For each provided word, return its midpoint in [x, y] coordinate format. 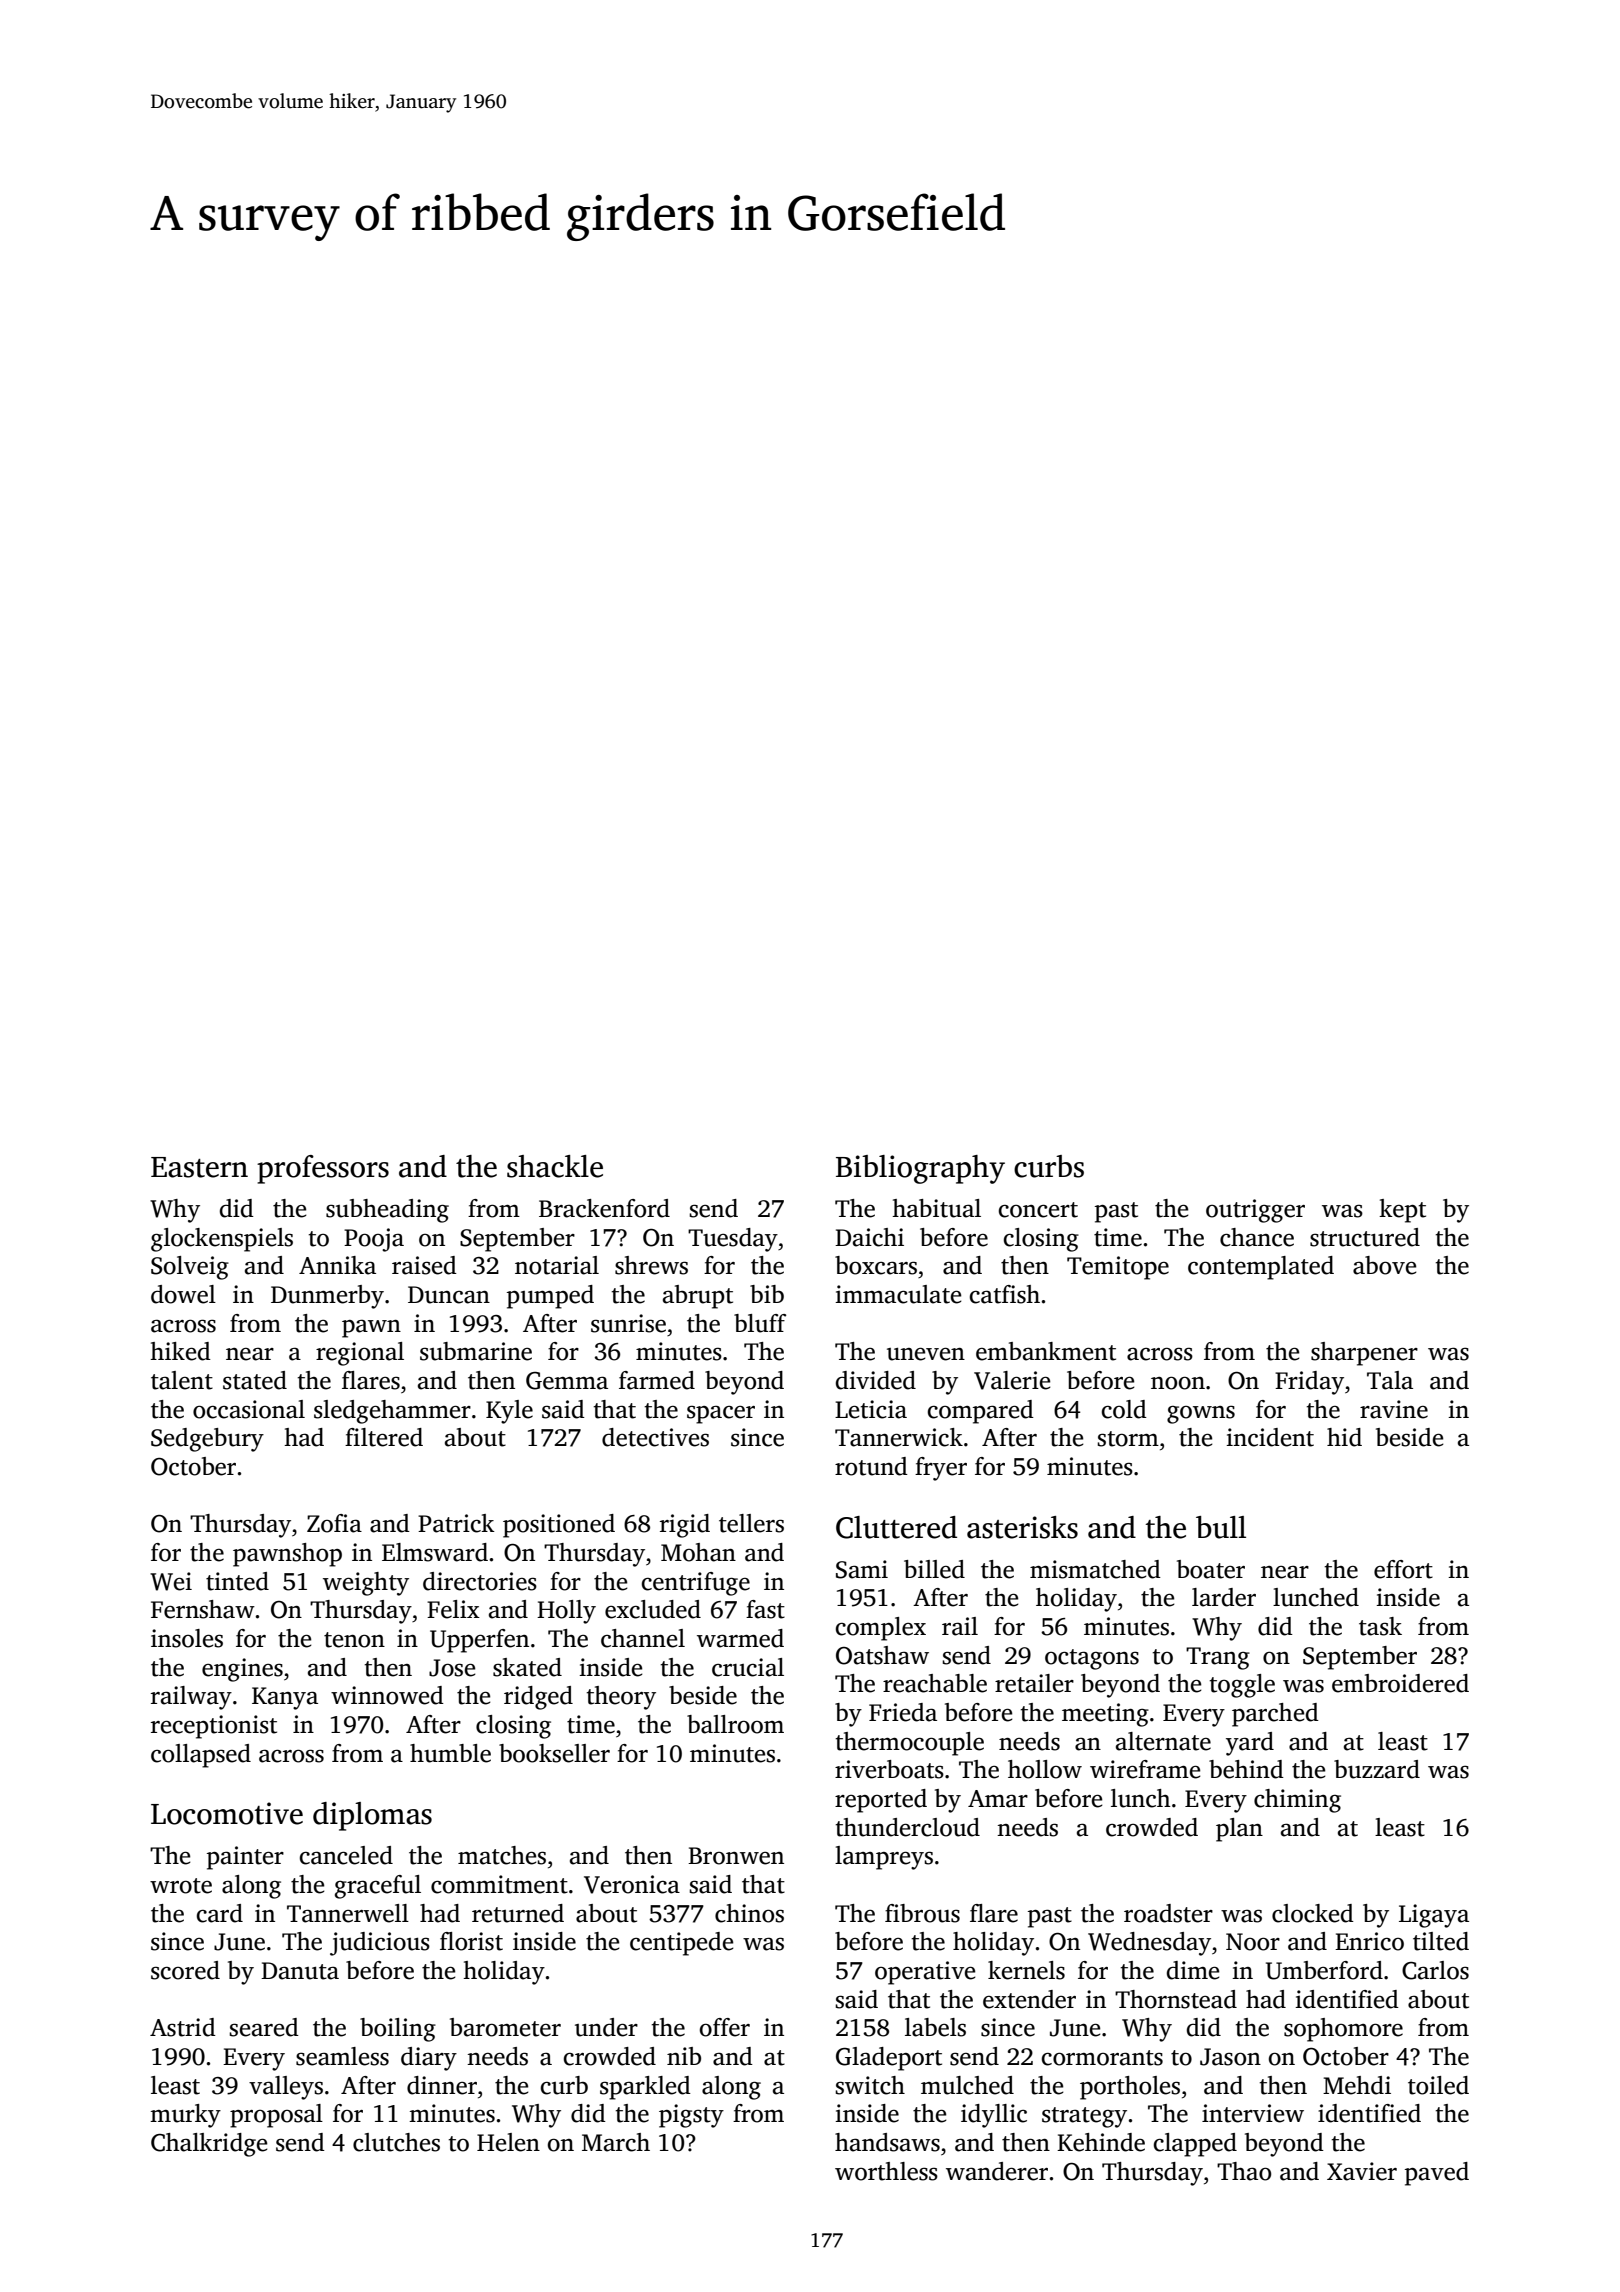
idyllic [994, 2116]
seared [264, 2027]
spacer [721, 1414]
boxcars [876, 1265]
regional [360, 1354]
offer [725, 2027]
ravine [1394, 1409]
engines [242, 1670]
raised [424, 1265]
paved [1437, 2174]
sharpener [1364, 1354]
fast [765, 1609]
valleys [286, 2088]
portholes [1130, 2088]
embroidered [1400, 1683]
